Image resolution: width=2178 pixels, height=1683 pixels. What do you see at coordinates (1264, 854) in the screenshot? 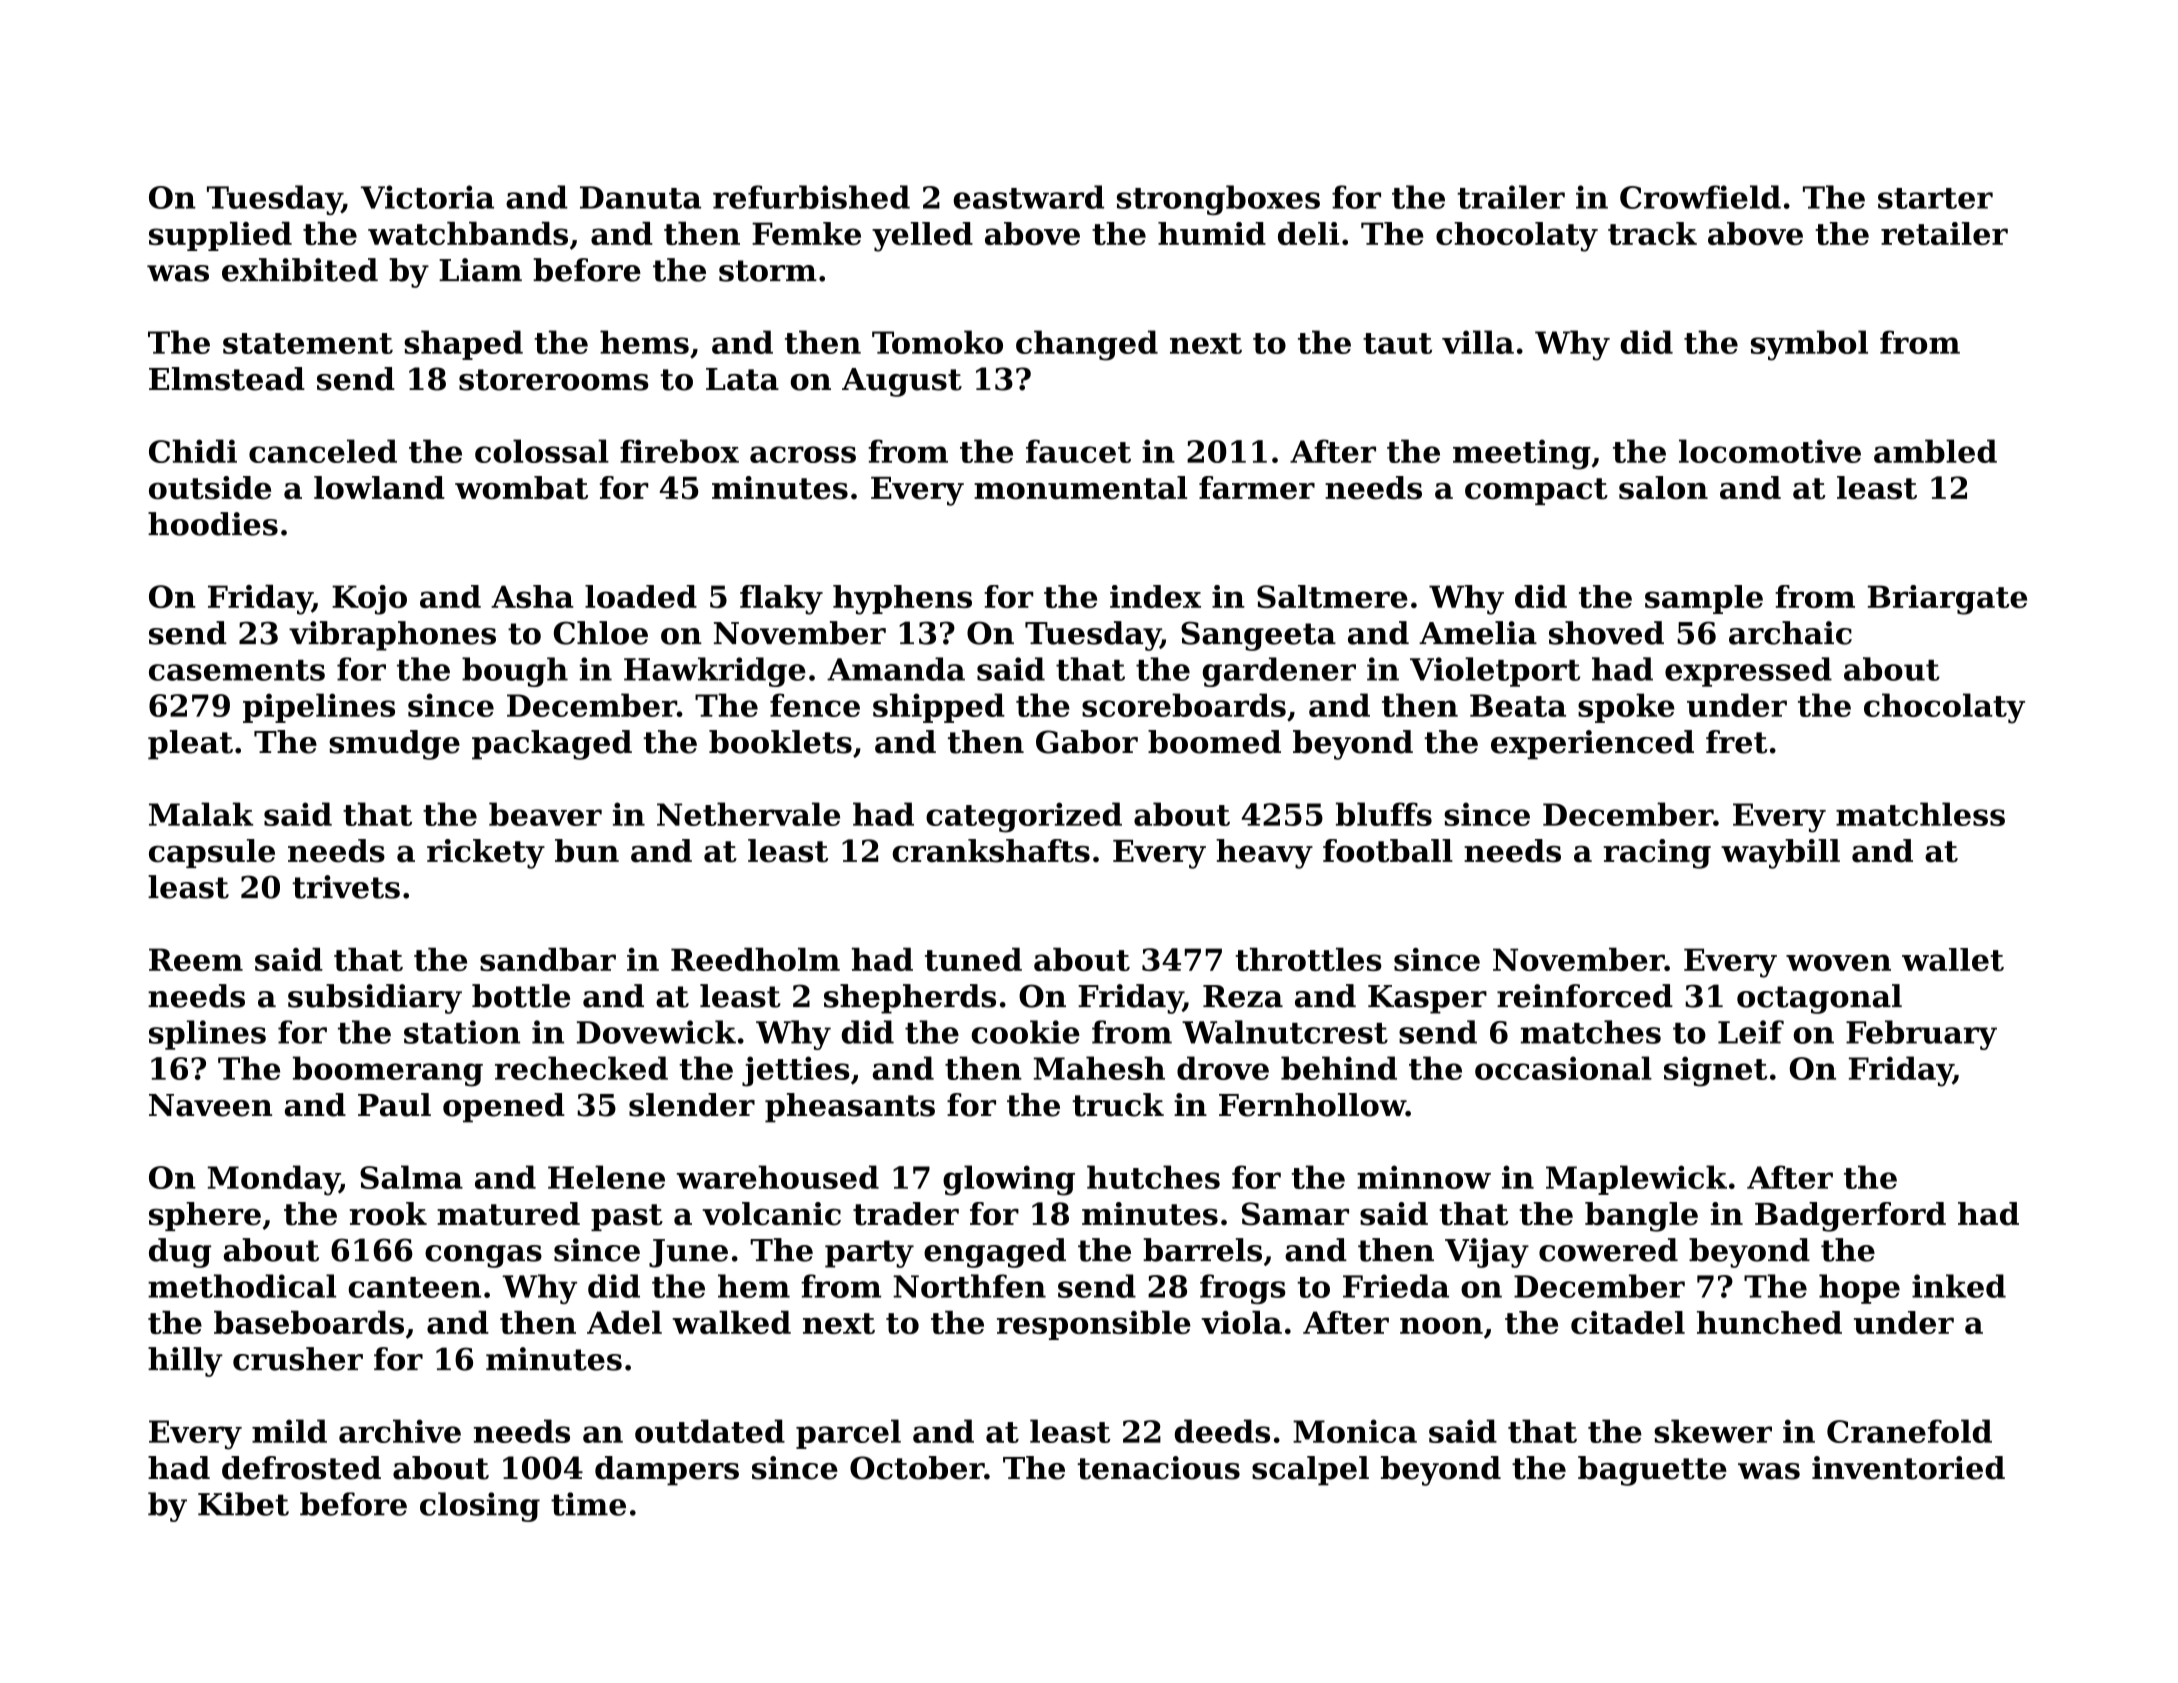
I see `heavy` at bounding box center [1264, 854].
